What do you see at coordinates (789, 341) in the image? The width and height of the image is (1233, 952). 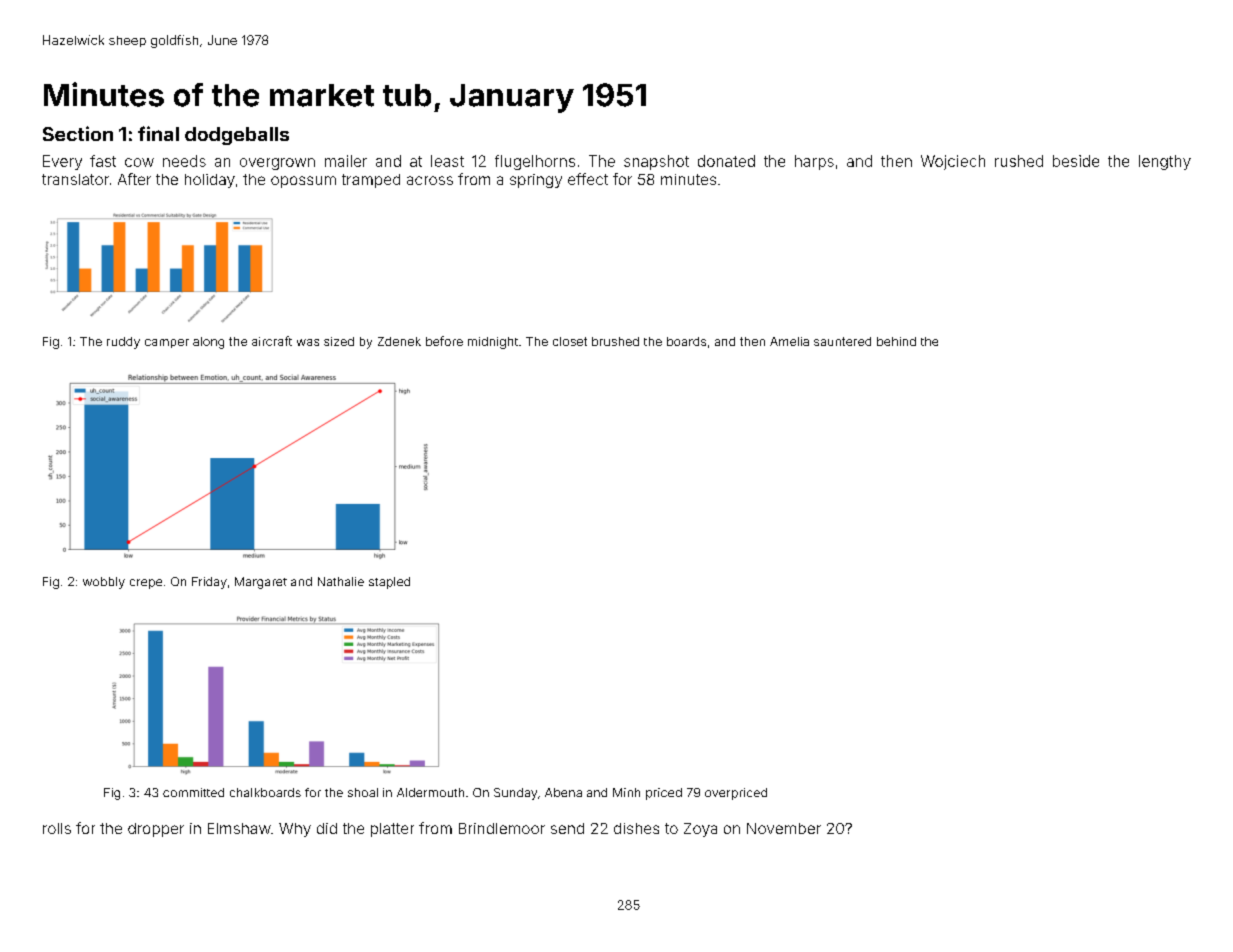 I see `Amelia` at bounding box center [789, 341].
